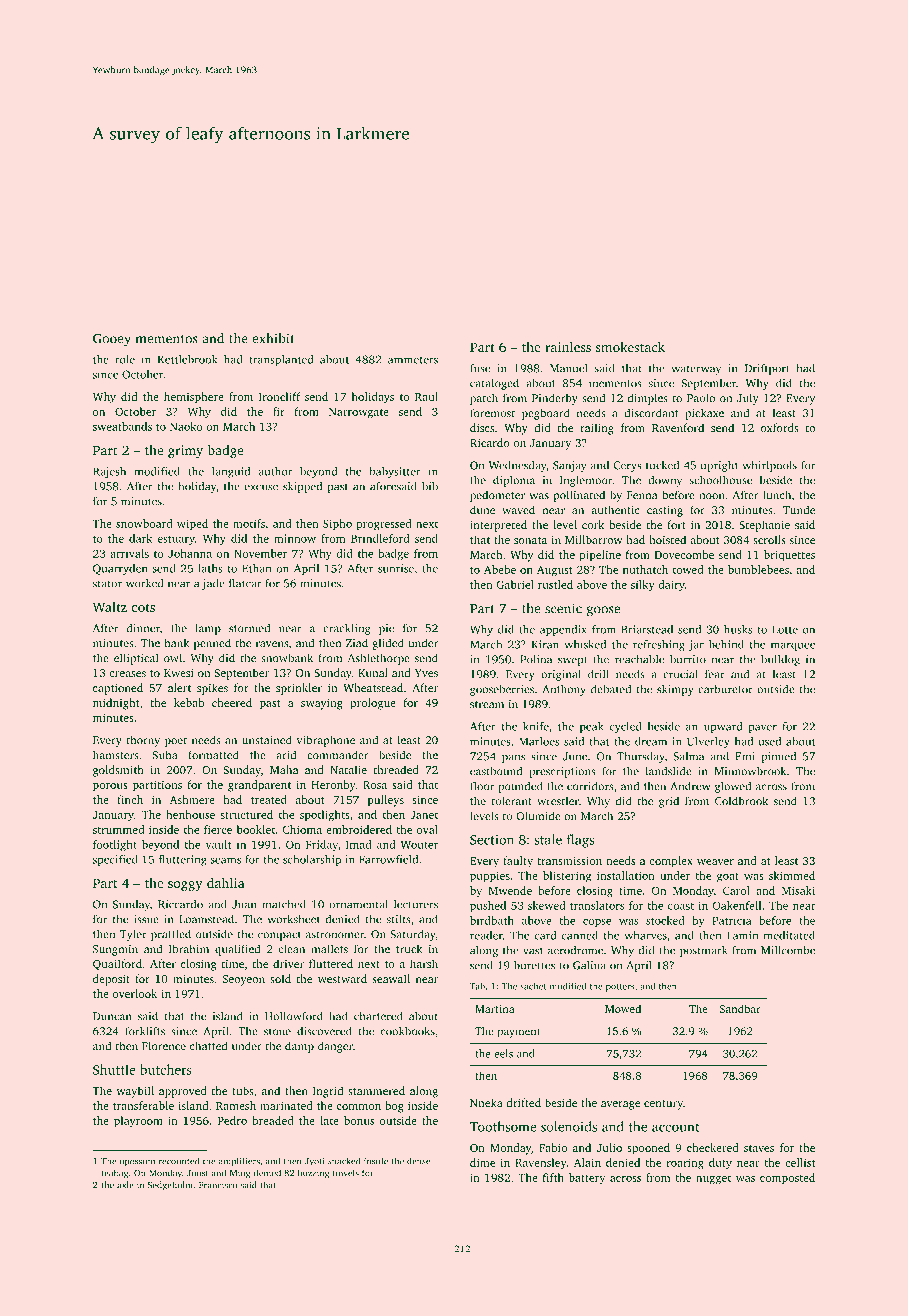 The image size is (908, 1316). I want to click on Ironcliff, so click(280, 396).
